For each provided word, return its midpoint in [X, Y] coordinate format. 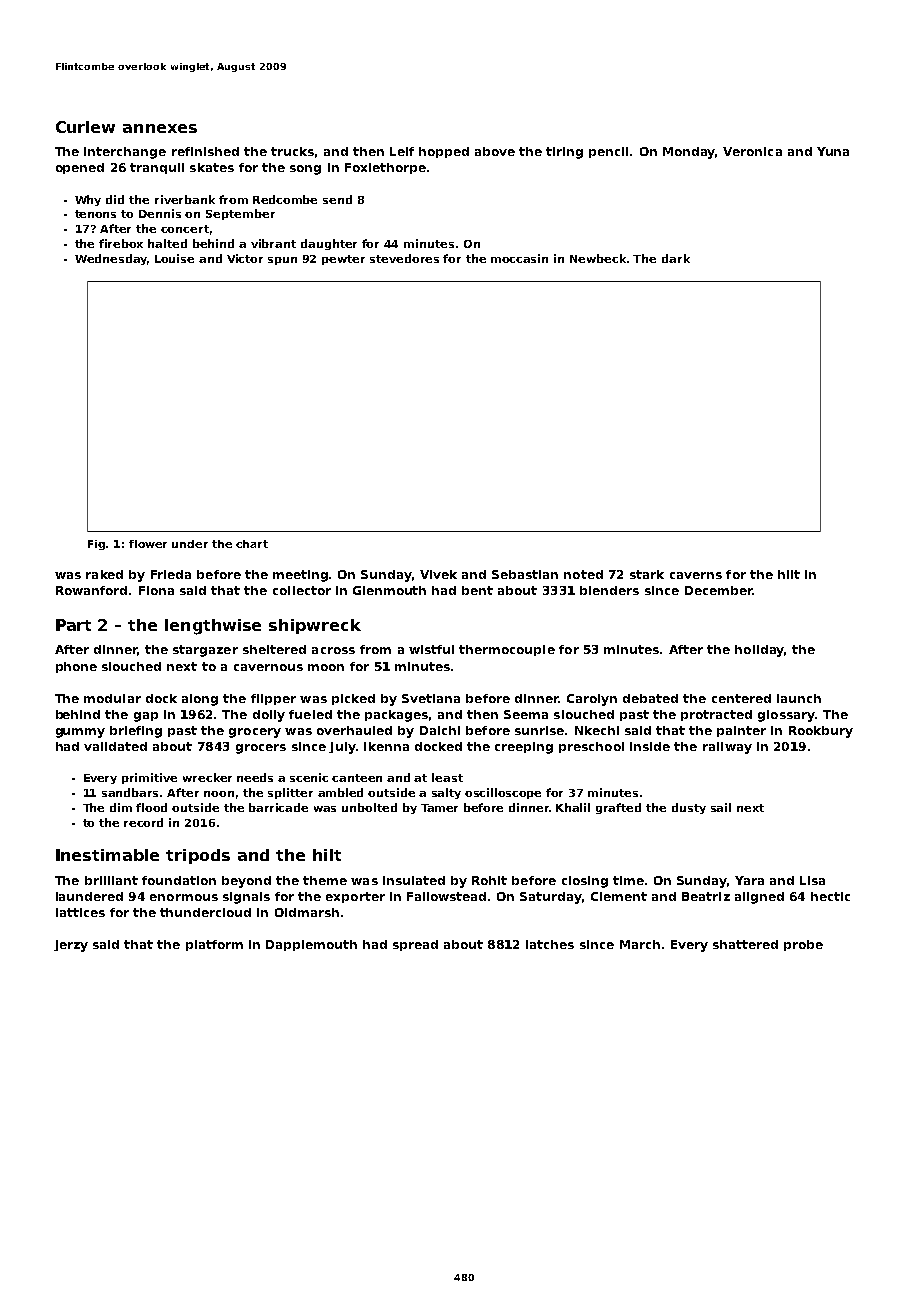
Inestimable [107, 855]
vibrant [273, 243]
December [719, 590]
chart [252, 544]
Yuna [833, 151]
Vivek [438, 574]
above [495, 151]
